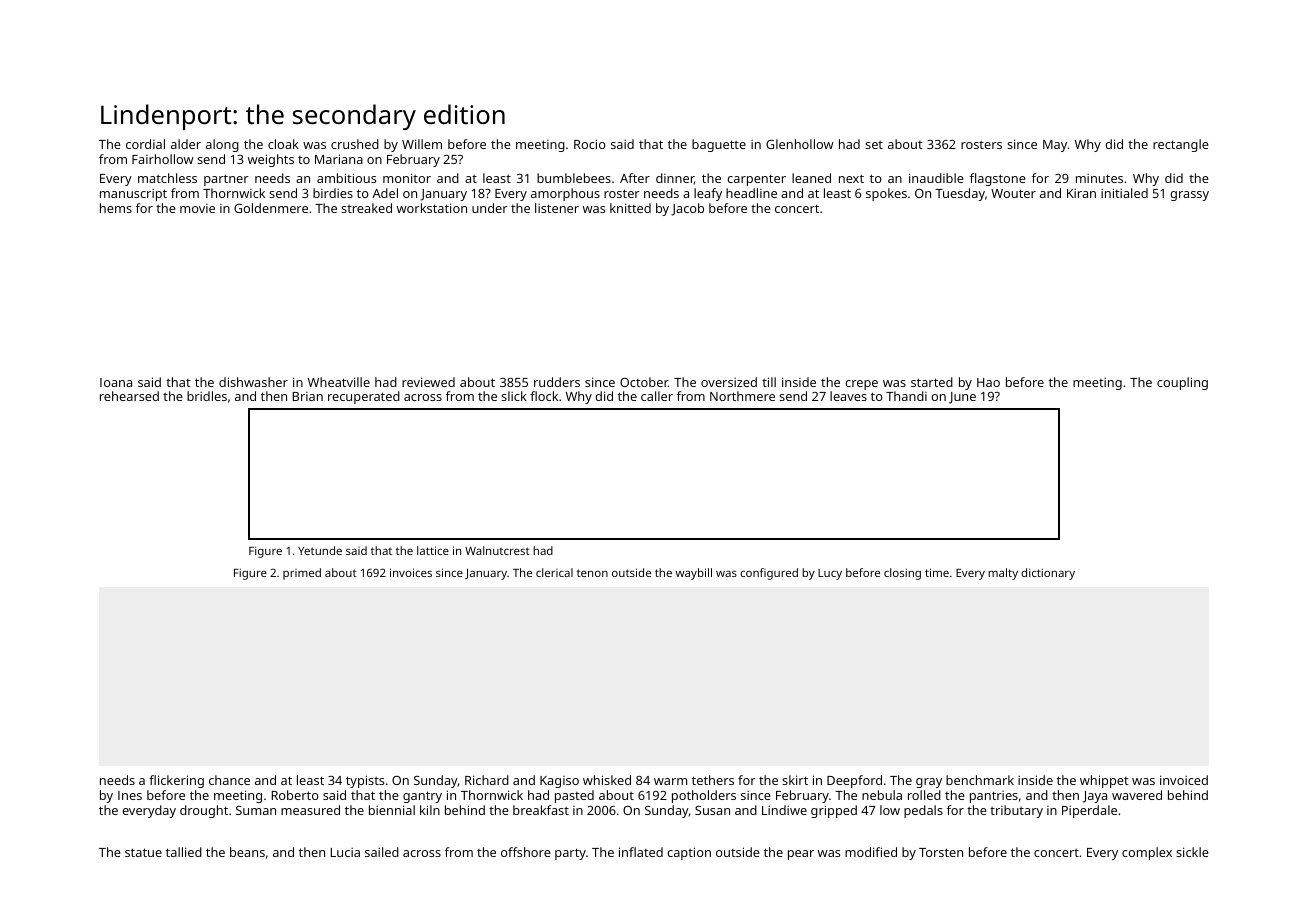 The image size is (1308, 924). What do you see at coordinates (1181, 145) in the screenshot?
I see `rectangle` at bounding box center [1181, 145].
